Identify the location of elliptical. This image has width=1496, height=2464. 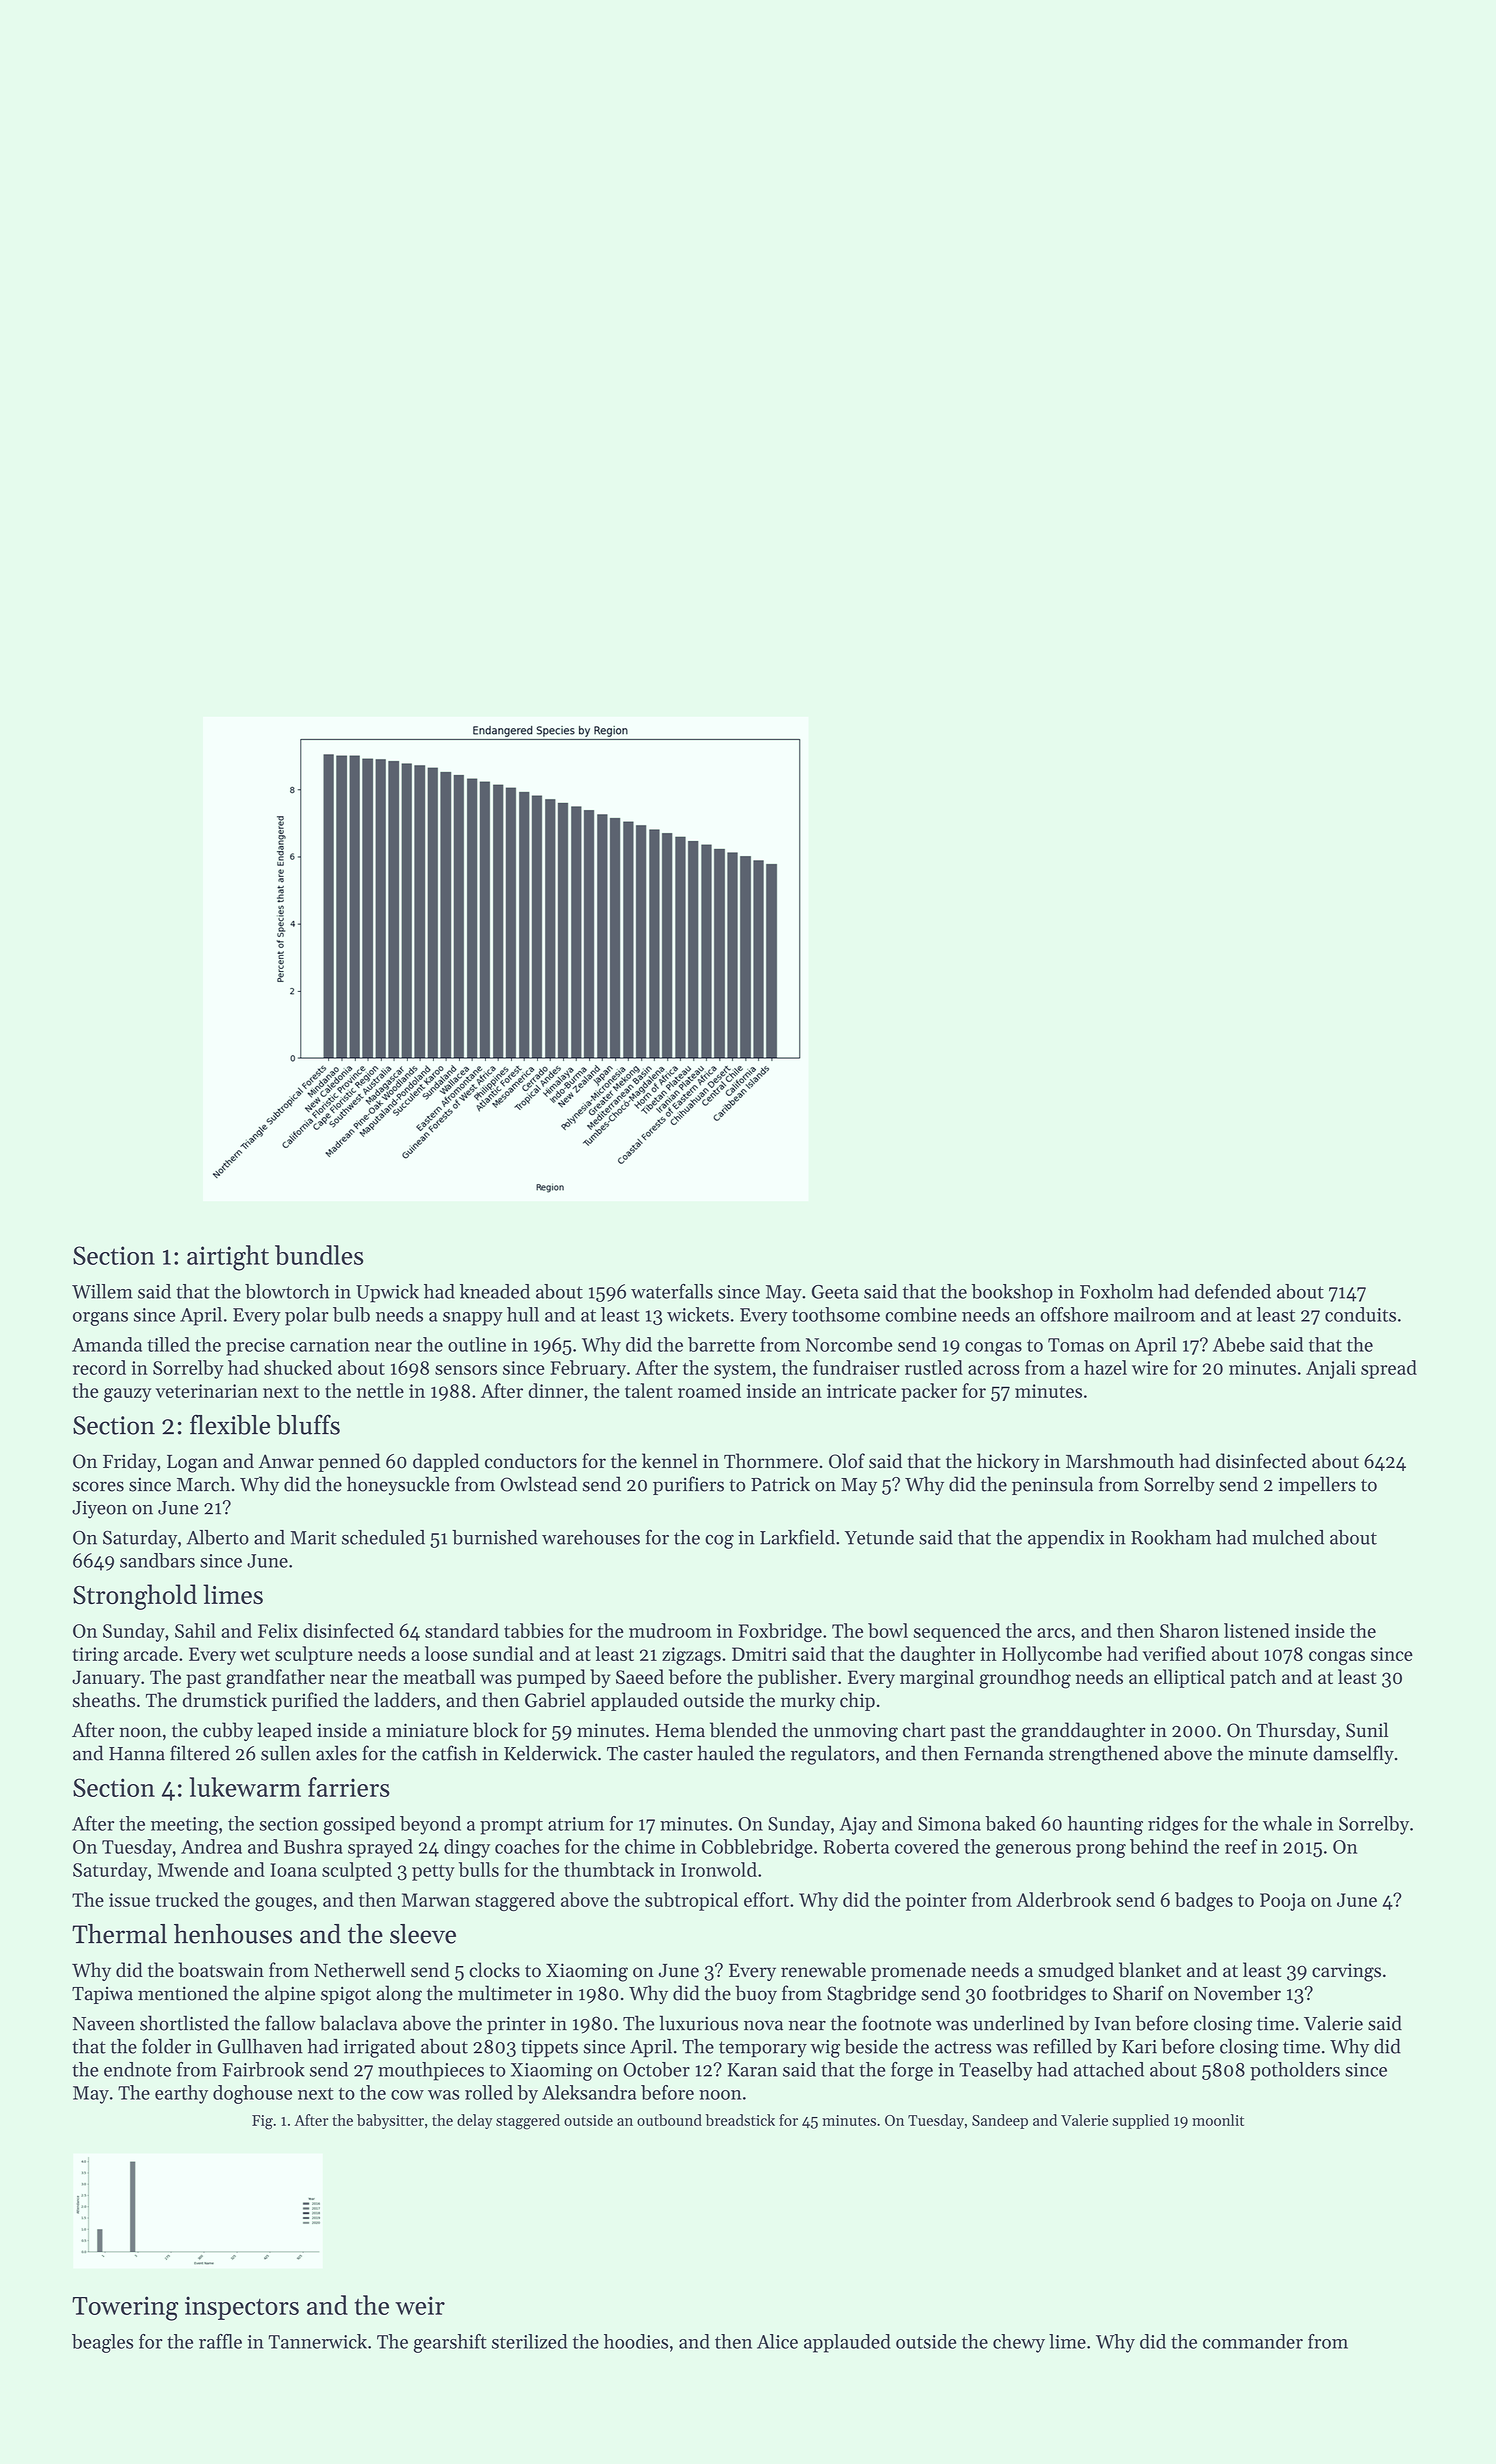
(1189, 1678).
